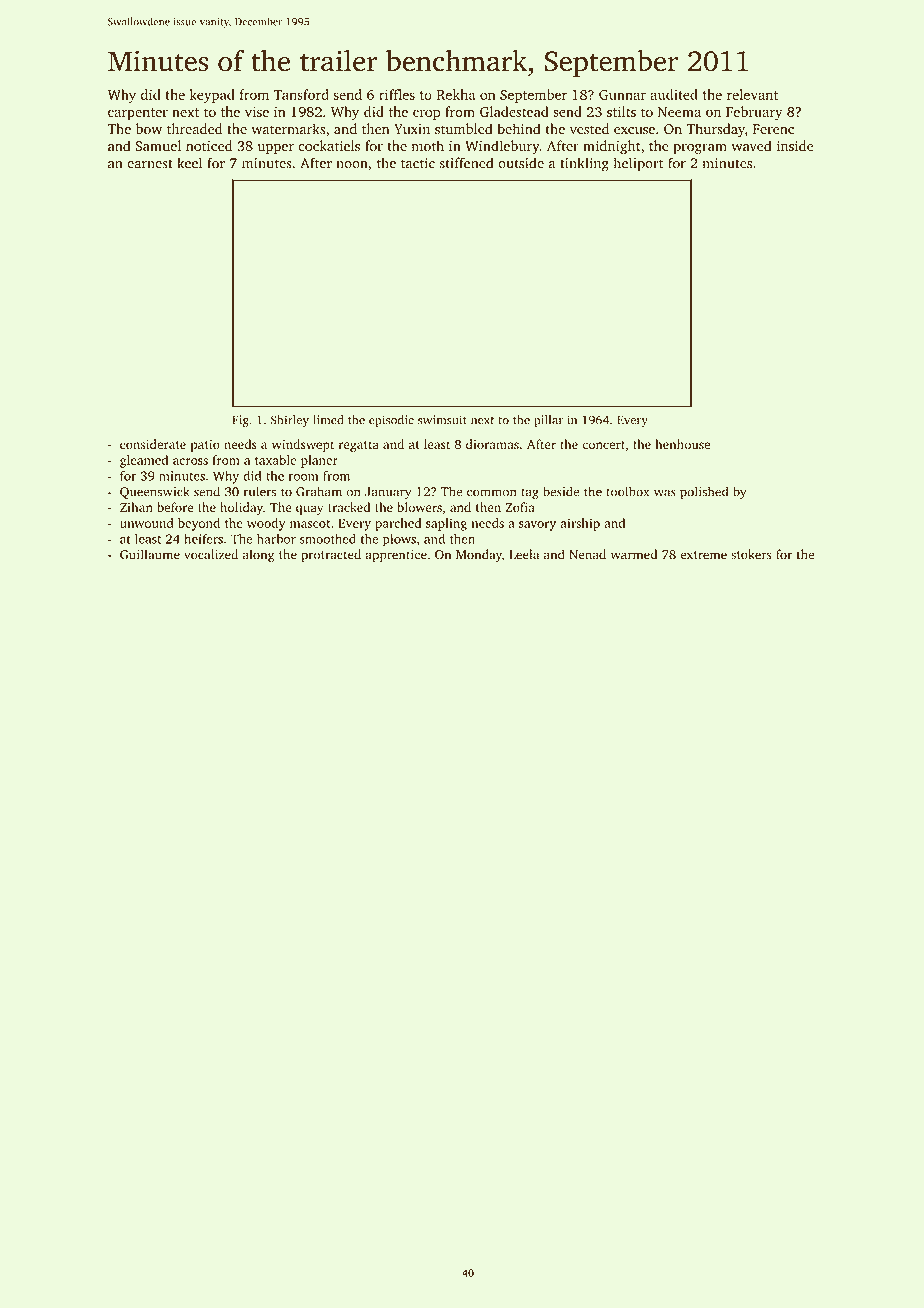 Image resolution: width=924 pixels, height=1308 pixels. Describe the element at coordinates (682, 444) in the image. I see `henhouse` at that location.
